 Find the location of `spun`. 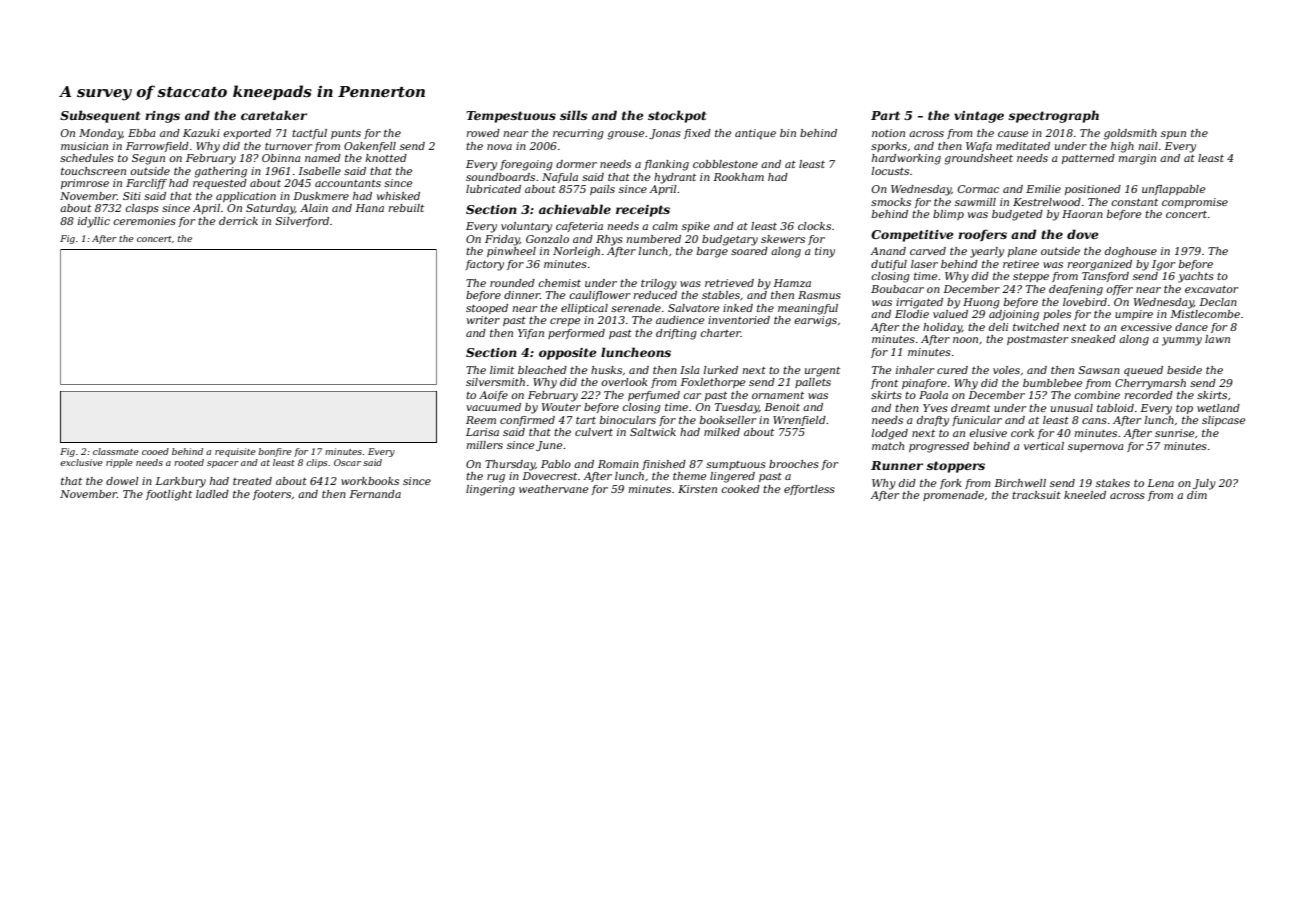

spun is located at coordinates (1173, 135).
